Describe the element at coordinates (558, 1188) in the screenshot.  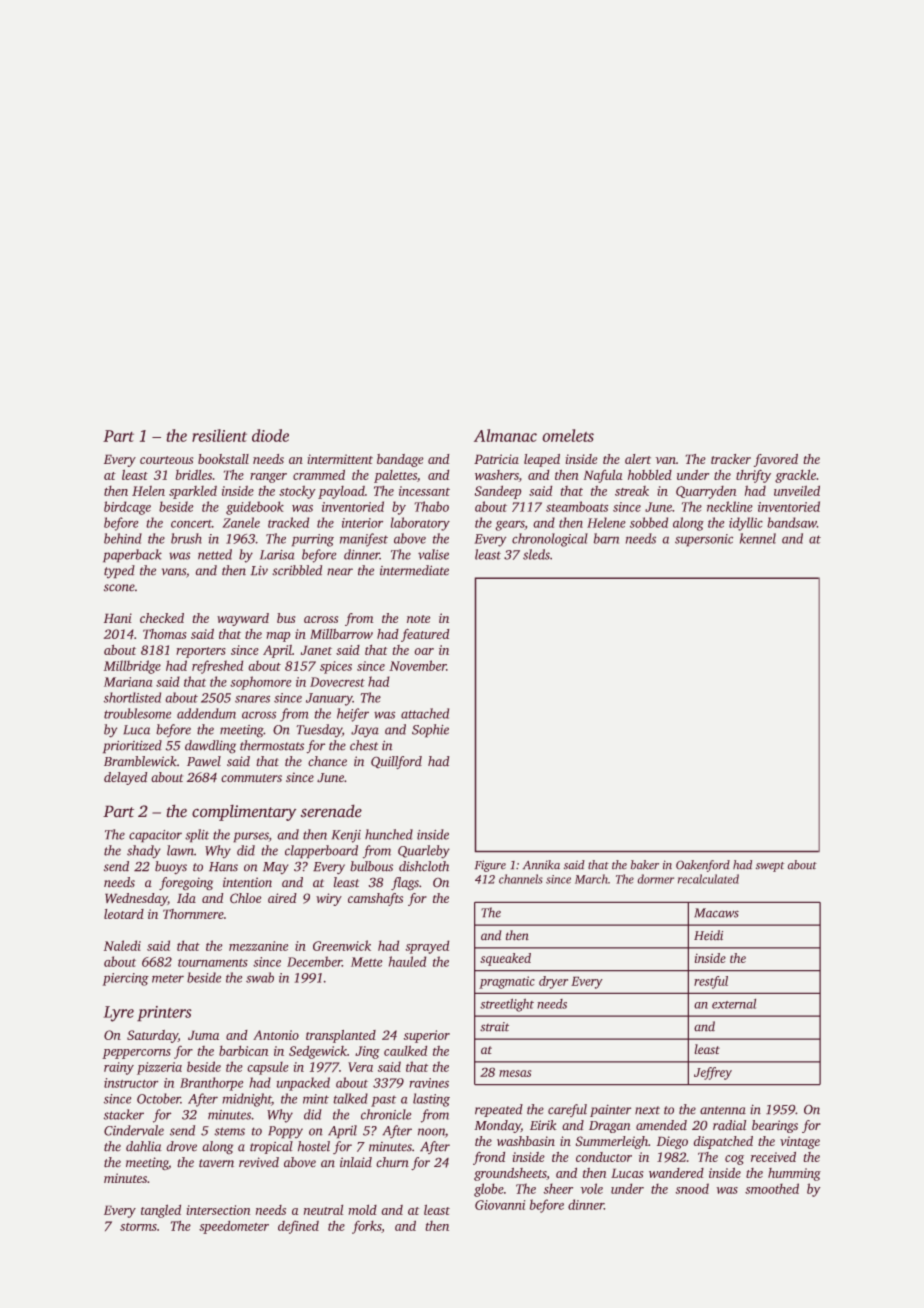
I see `sheer` at that location.
